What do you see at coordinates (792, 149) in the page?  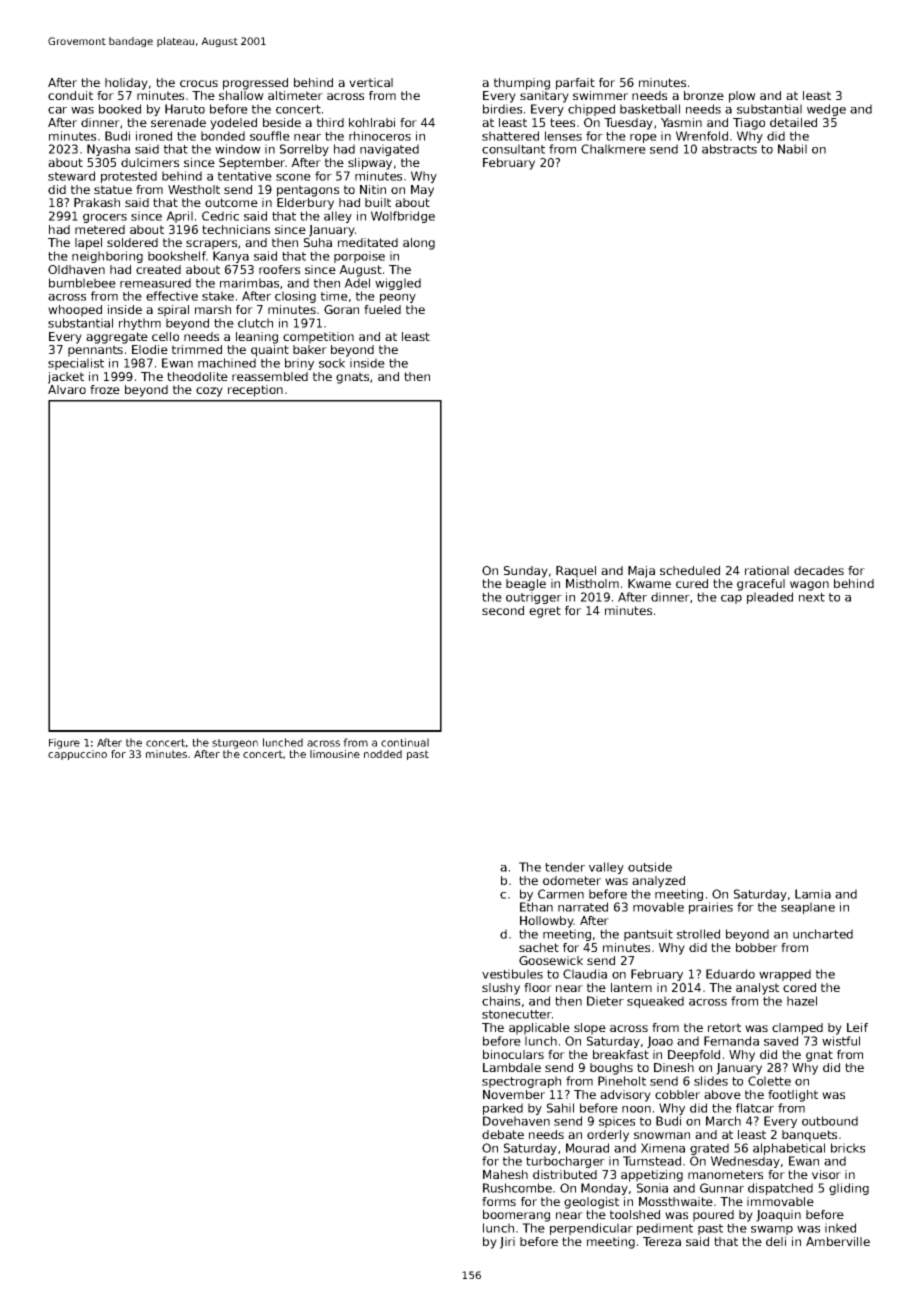 I see `Nabil` at bounding box center [792, 149].
